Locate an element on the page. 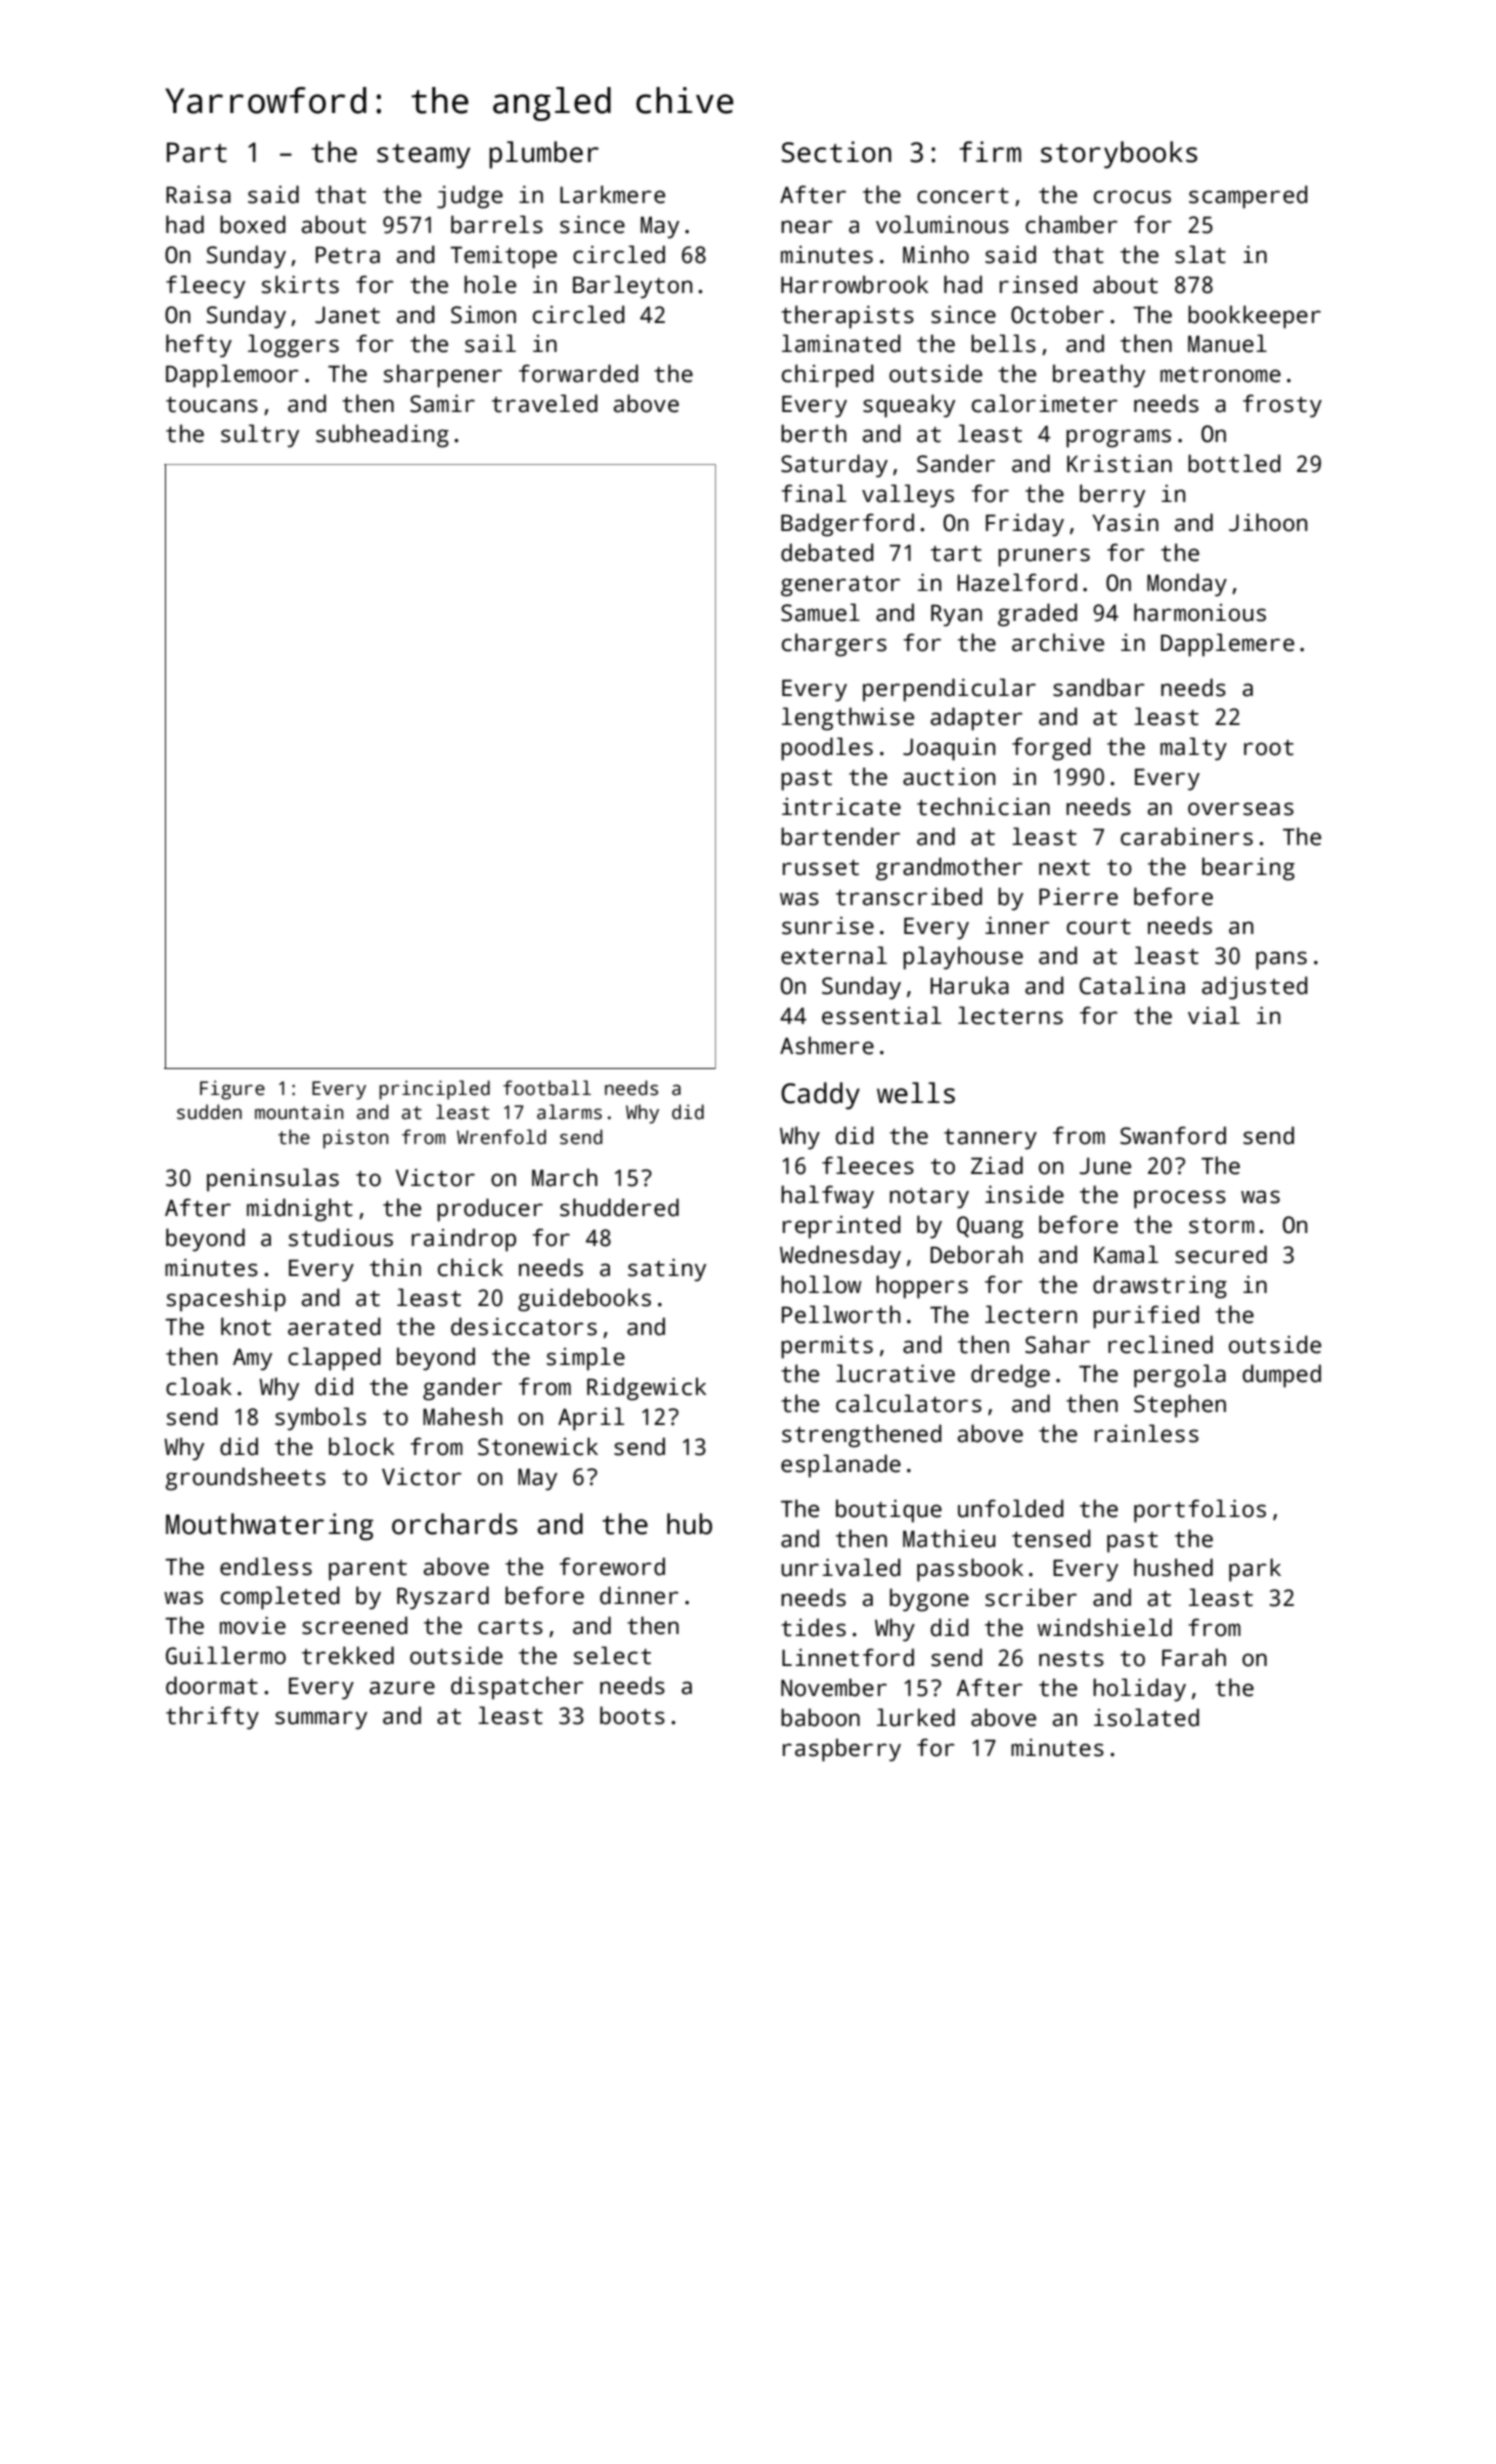 The image size is (1496, 2464). baboon is located at coordinates (820, 1717).
